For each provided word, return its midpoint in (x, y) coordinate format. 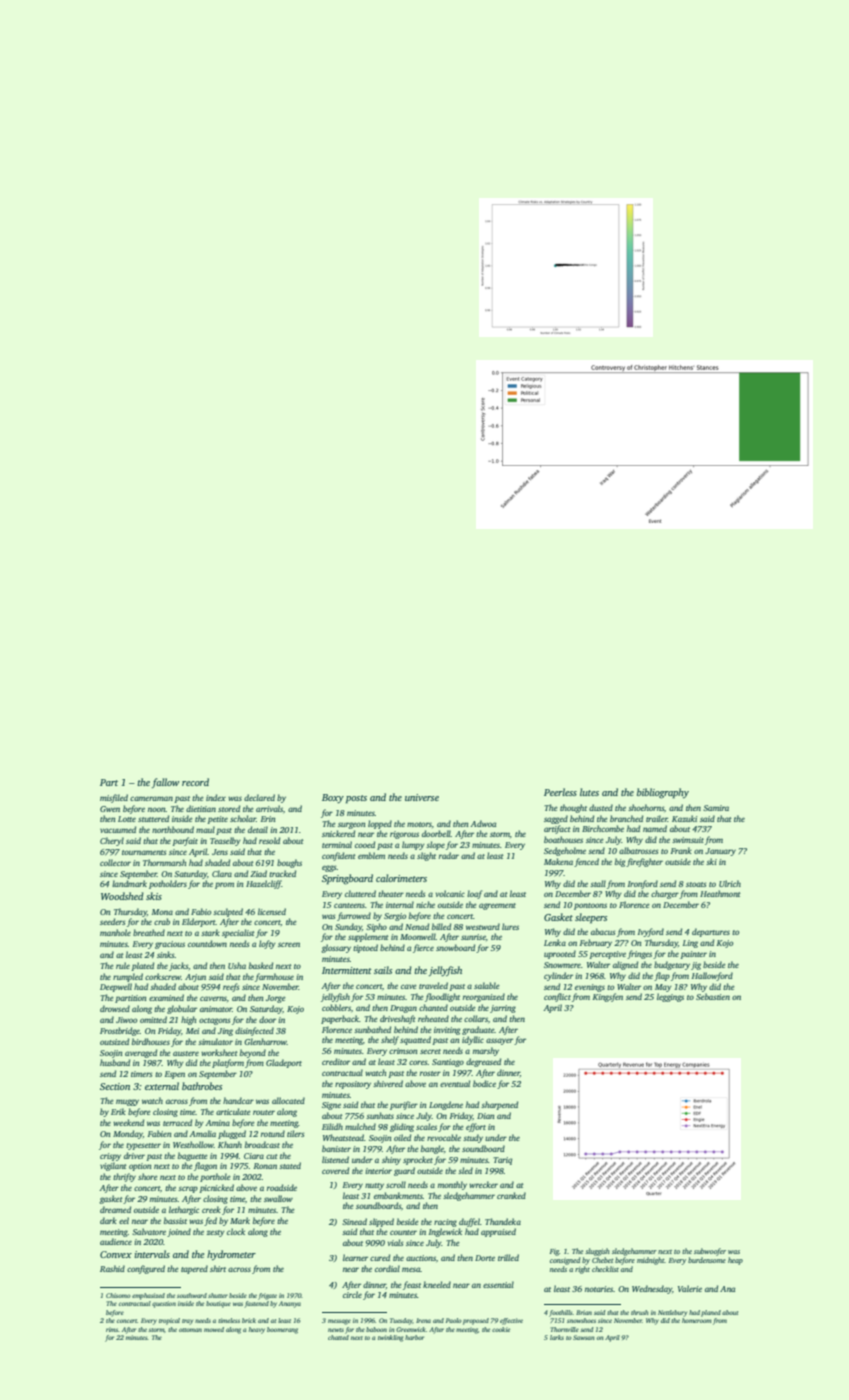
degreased (483, 1062)
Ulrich (730, 883)
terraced (177, 1122)
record (195, 782)
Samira (716, 808)
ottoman (190, 1330)
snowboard (455, 947)
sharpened (499, 1105)
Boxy (333, 799)
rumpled (128, 977)
